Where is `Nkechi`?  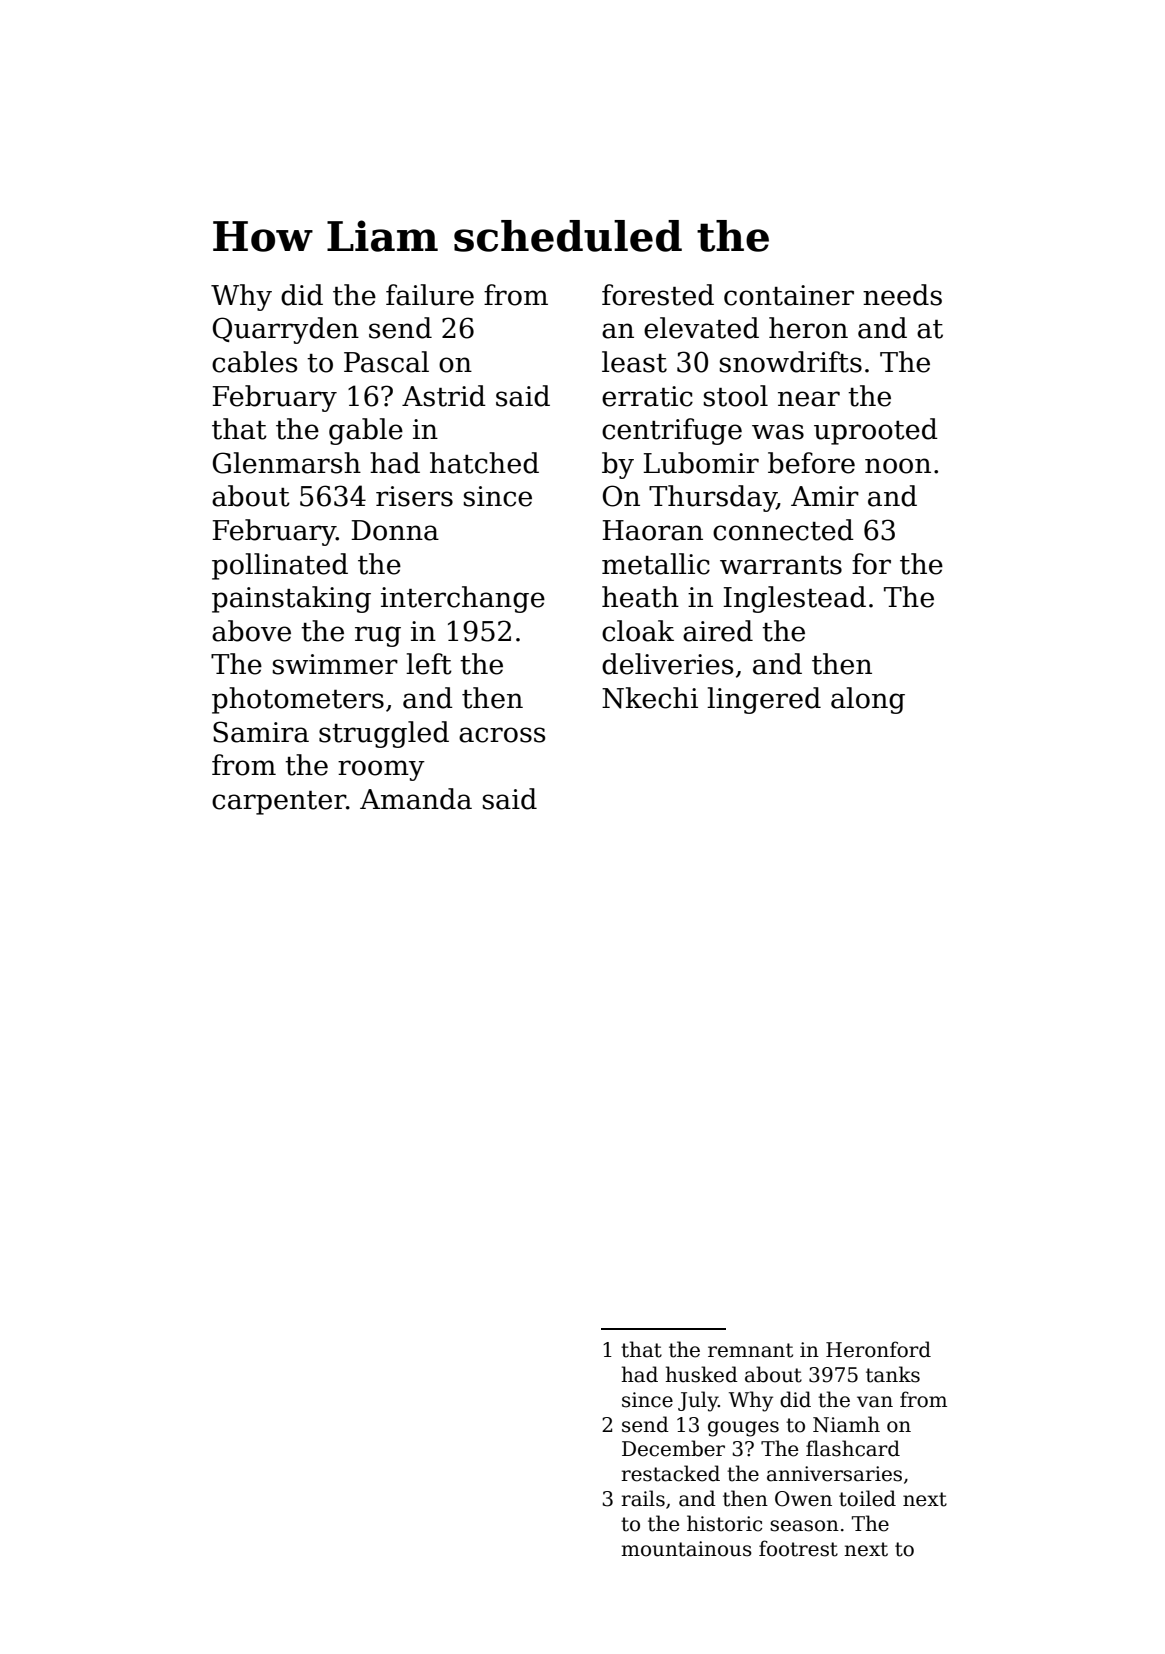 Nkechi is located at coordinates (650, 698).
